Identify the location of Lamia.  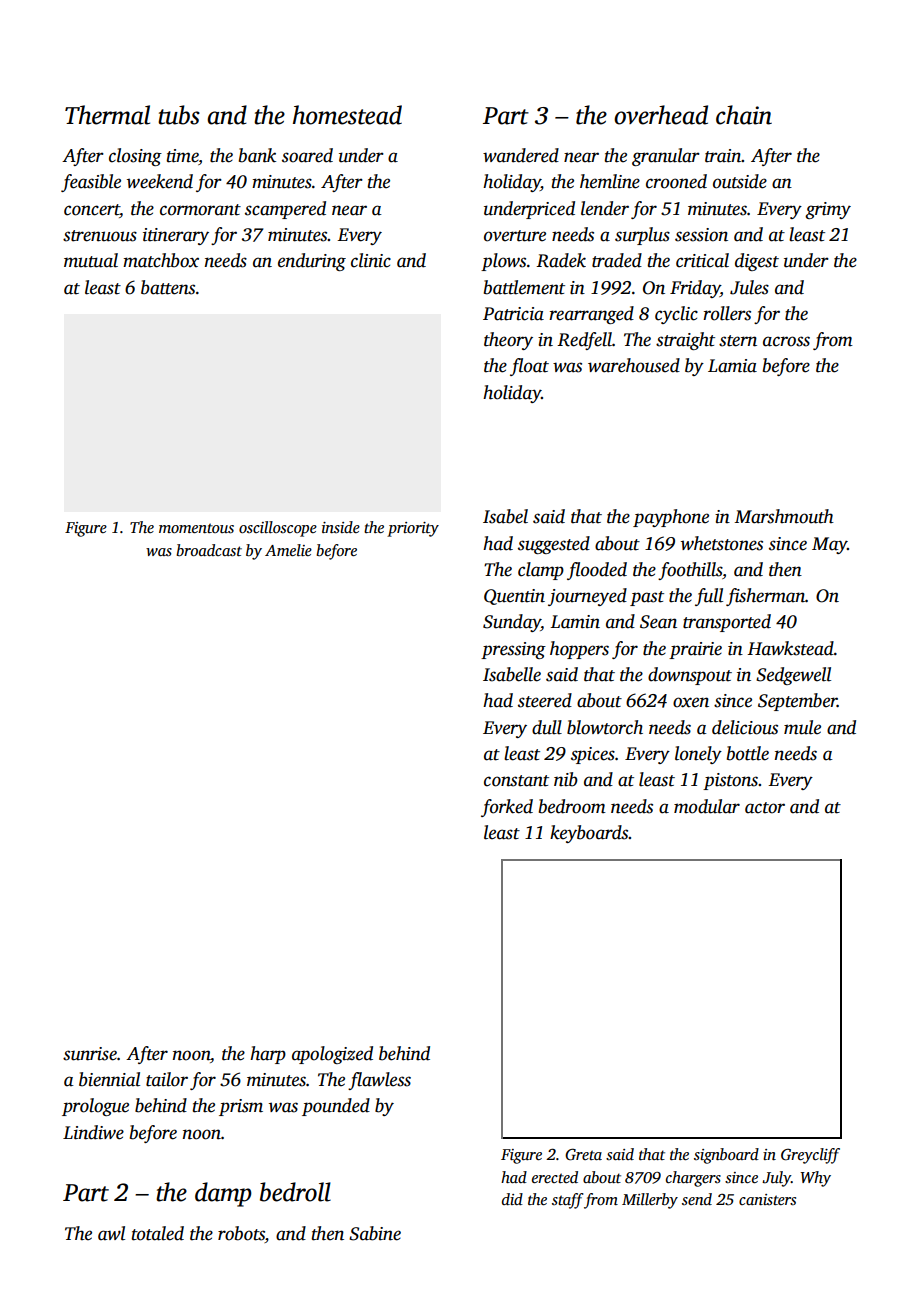
(732, 366).
